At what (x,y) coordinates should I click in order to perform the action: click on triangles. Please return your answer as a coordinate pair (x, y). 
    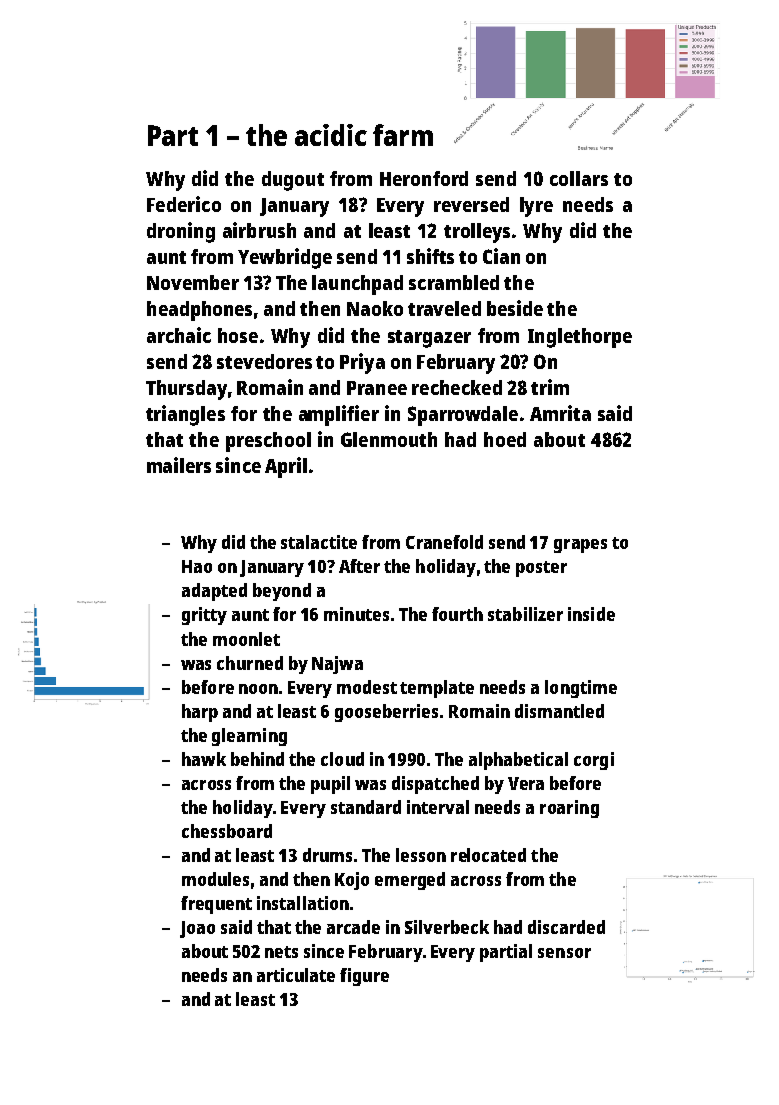
    Looking at the image, I should click on (185, 415).
